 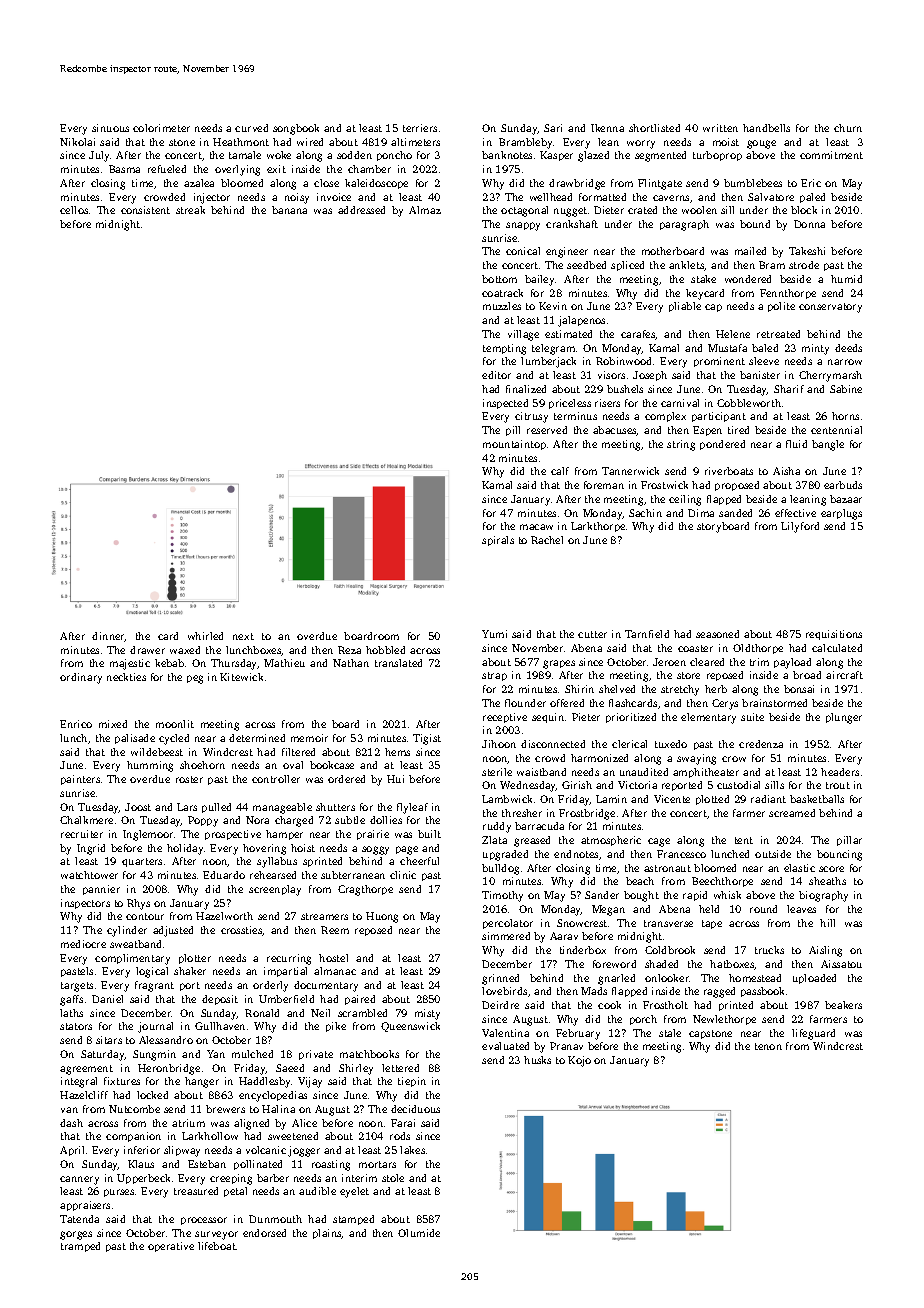 I want to click on Olumide, so click(x=419, y=1233).
